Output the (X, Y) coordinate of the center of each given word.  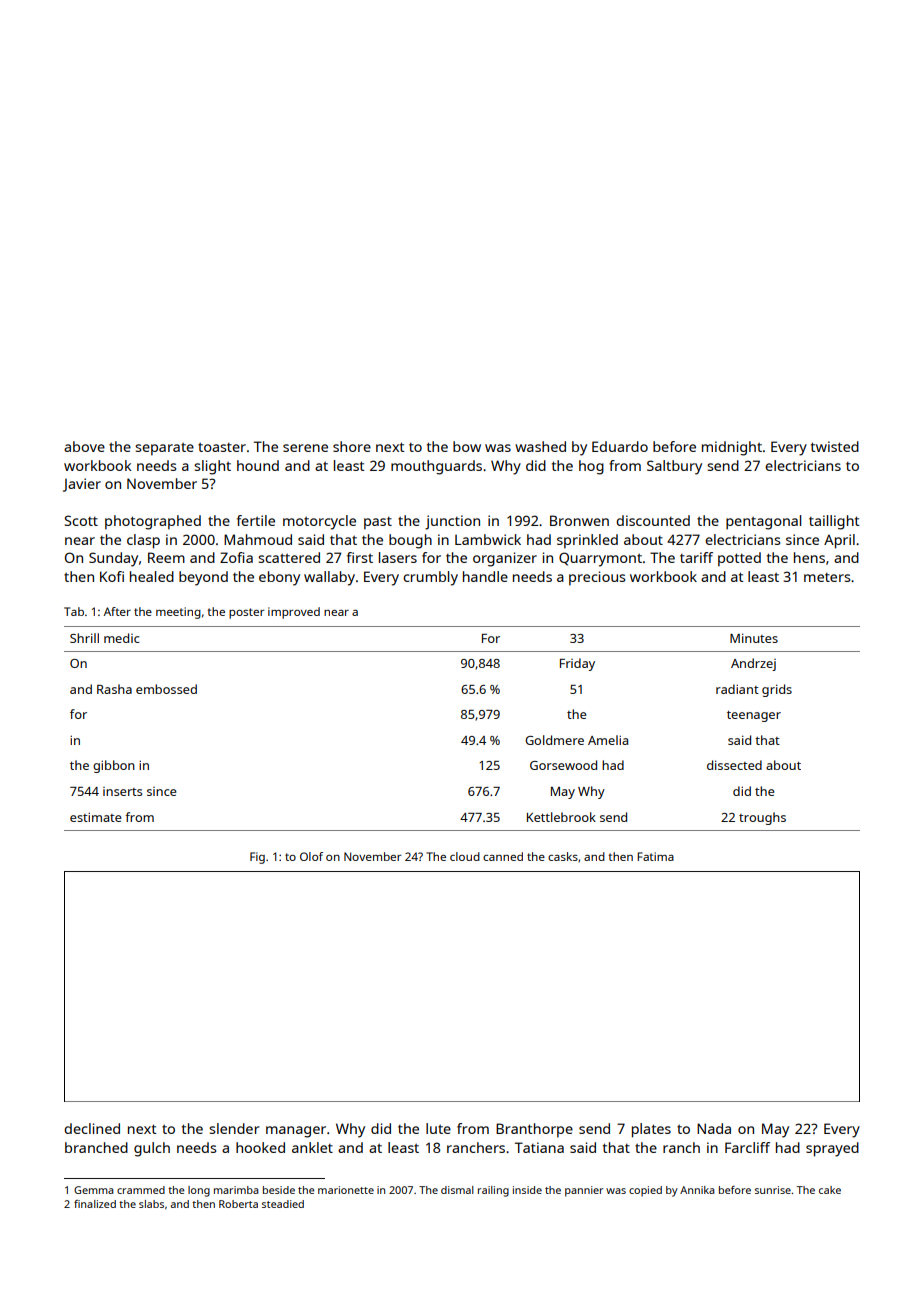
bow (467, 446)
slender (234, 1128)
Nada (714, 1128)
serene (305, 448)
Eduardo (620, 446)
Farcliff (747, 1147)
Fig (257, 858)
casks (563, 856)
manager (296, 1132)
